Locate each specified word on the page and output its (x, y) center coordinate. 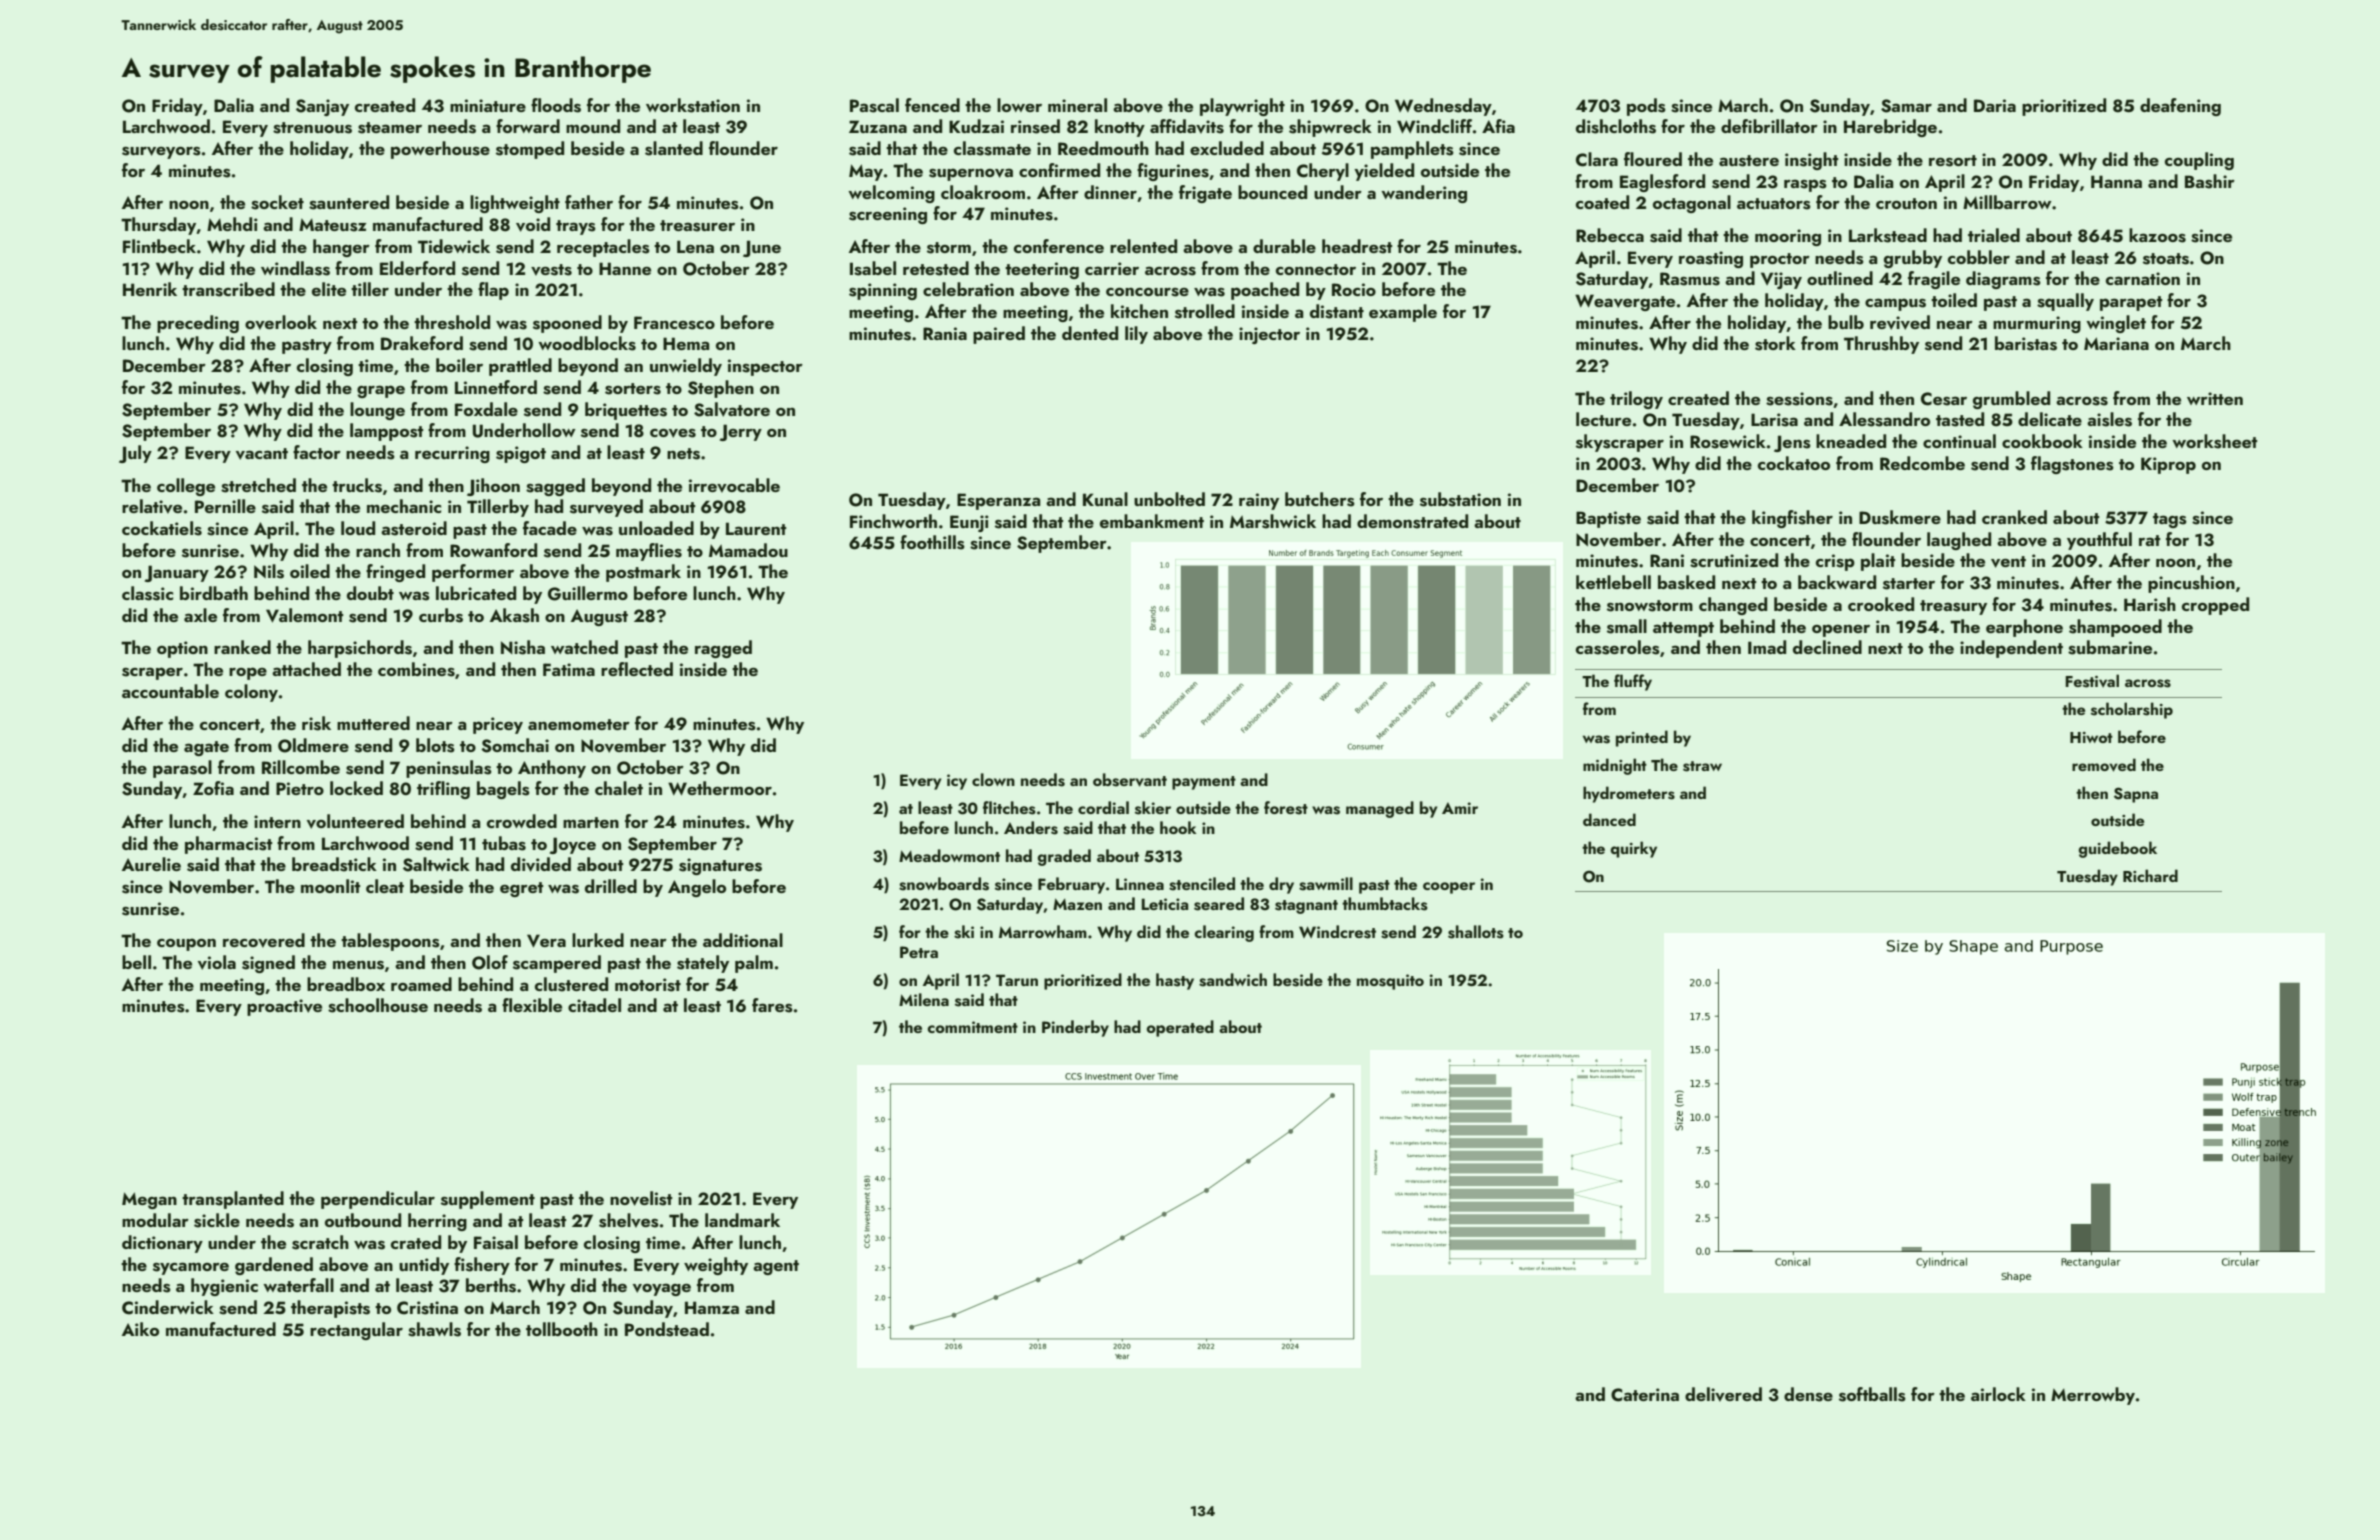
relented (1143, 246)
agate (206, 748)
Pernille (225, 506)
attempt (1683, 629)
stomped (530, 150)
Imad (1767, 647)
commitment (972, 1027)
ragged (723, 649)
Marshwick (1273, 521)
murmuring (2037, 324)
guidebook (2118, 849)
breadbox (346, 984)
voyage (662, 1289)
